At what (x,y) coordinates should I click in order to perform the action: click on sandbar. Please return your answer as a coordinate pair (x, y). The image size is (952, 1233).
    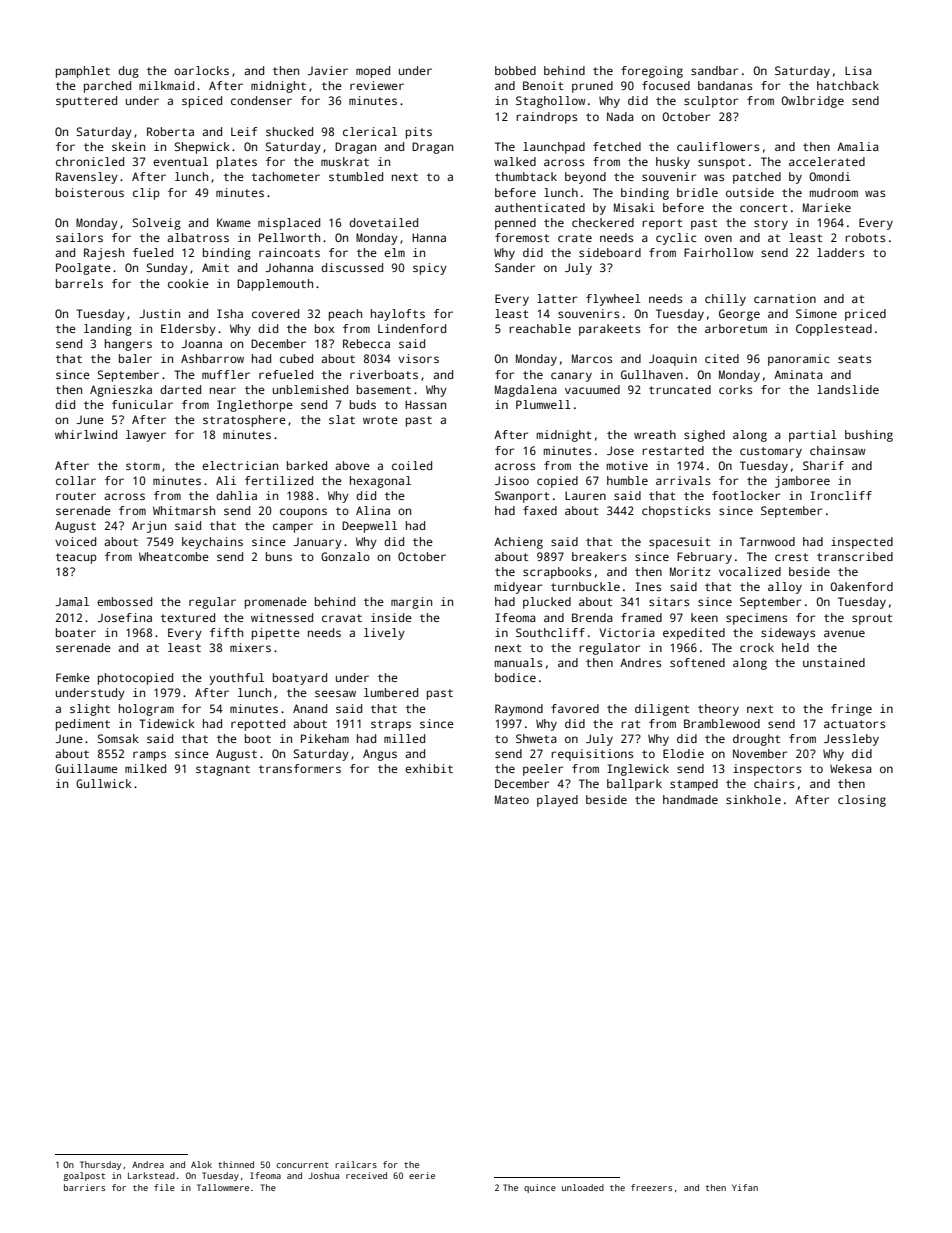
    Looking at the image, I should click on (714, 70).
